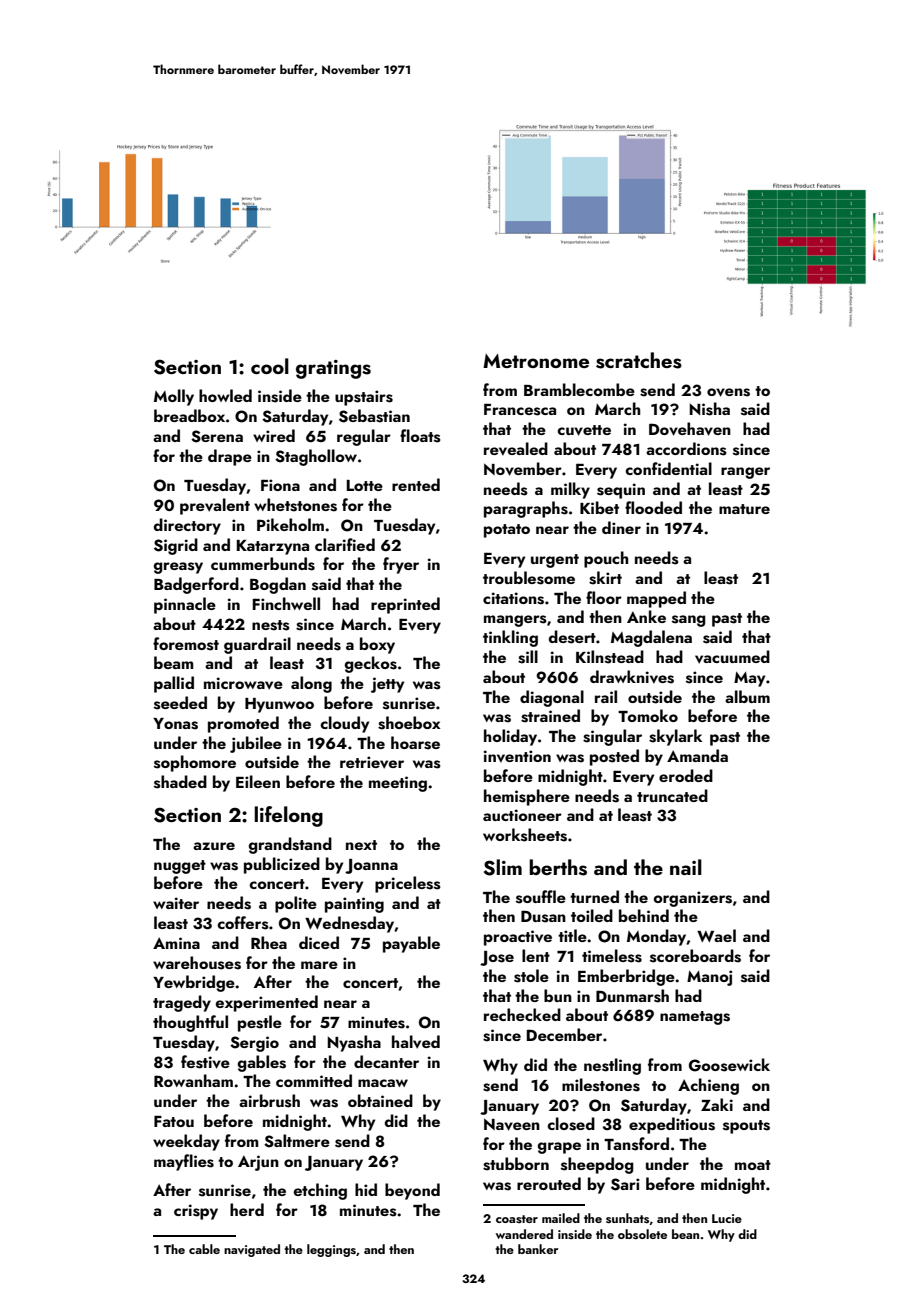  I want to click on Goosewick, so click(729, 1065).
